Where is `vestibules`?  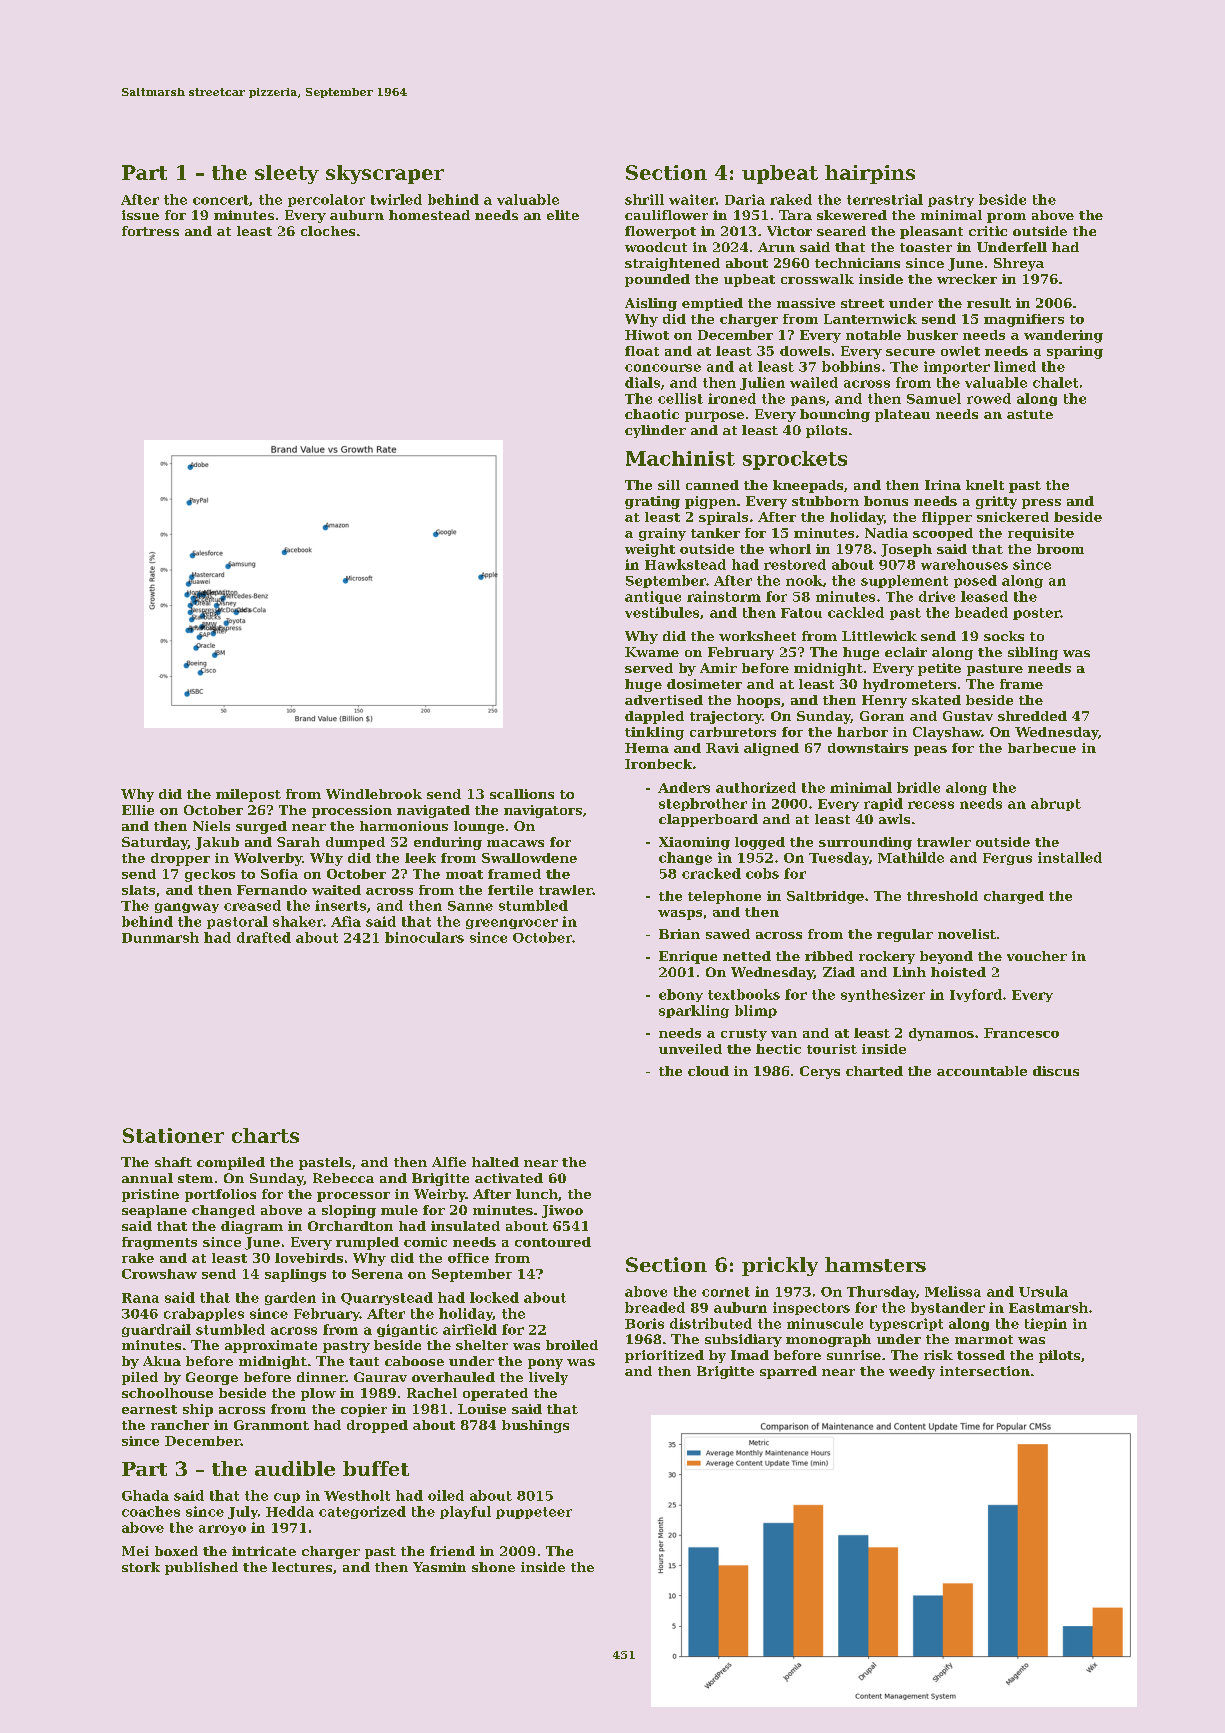 vestibules is located at coordinates (662, 612).
